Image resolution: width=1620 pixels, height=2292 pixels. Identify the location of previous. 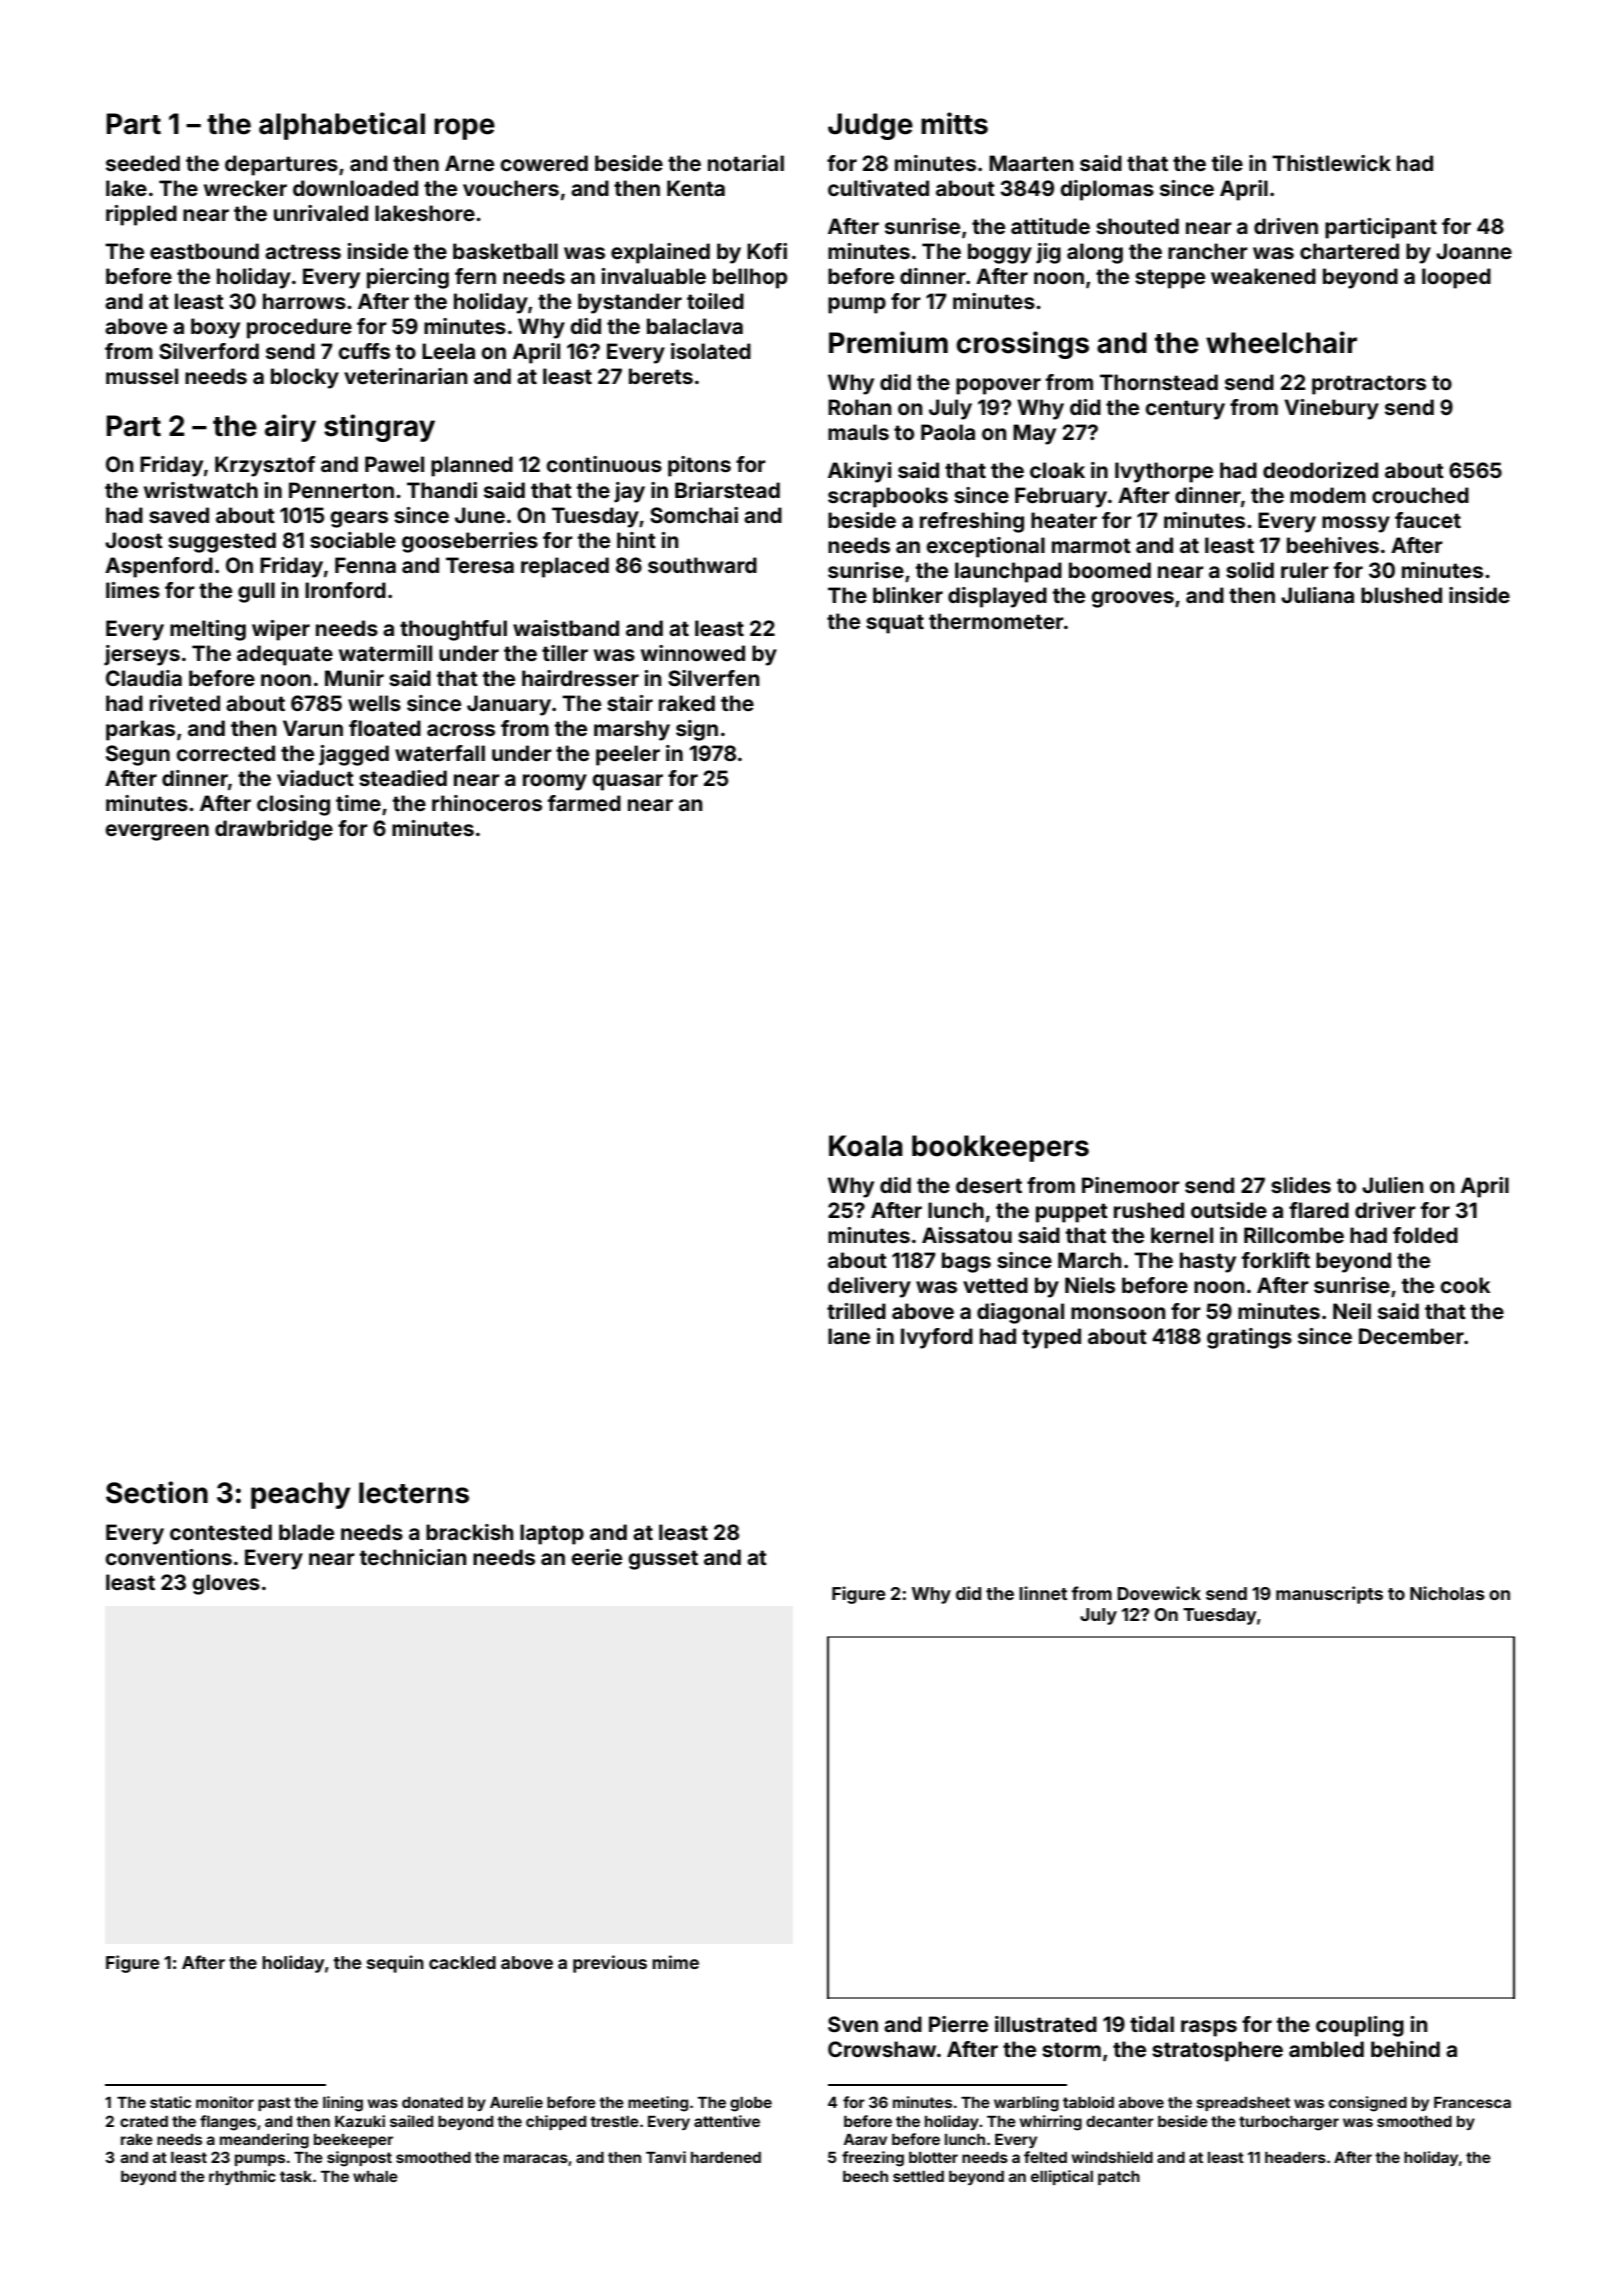
(610, 1964).
